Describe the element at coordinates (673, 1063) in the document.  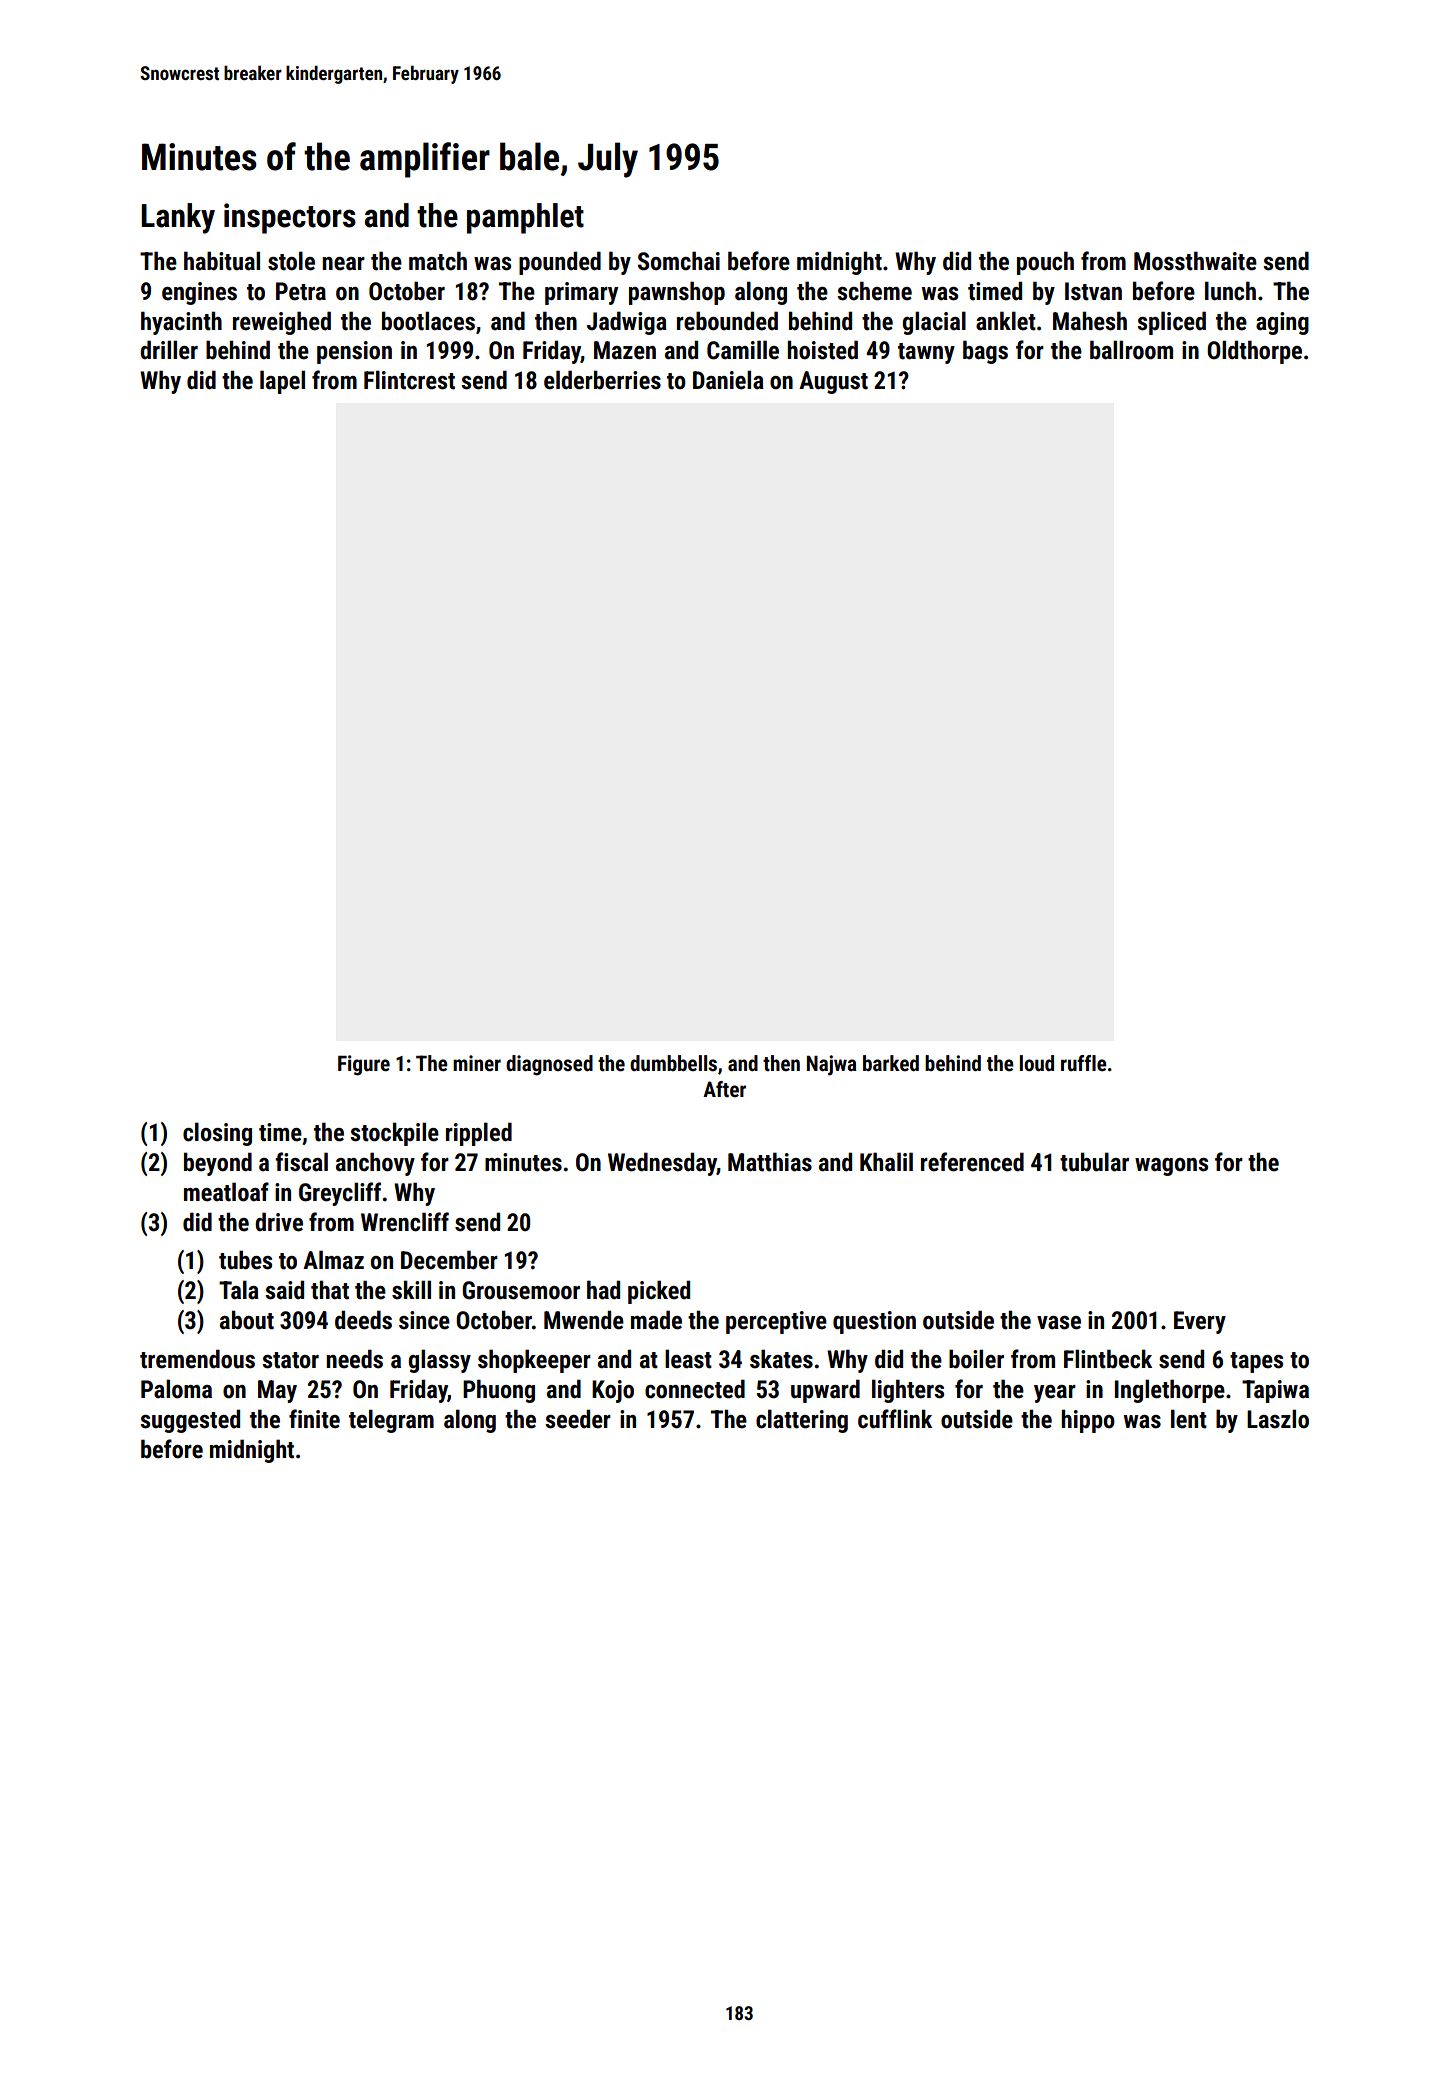
I see `dumbbells` at that location.
